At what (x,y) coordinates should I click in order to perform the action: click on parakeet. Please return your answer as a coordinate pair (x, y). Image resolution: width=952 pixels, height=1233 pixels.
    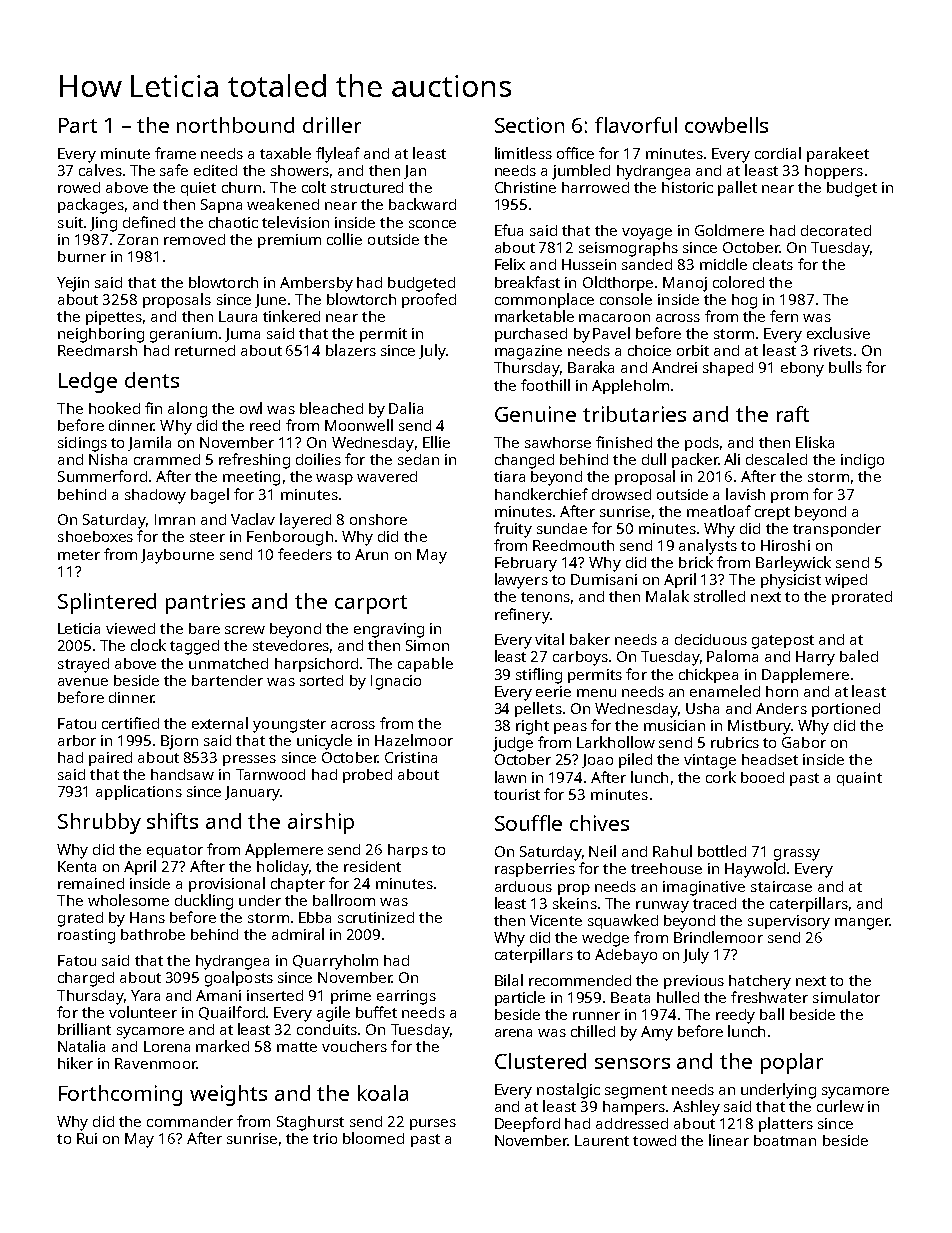
    Looking at the image, I should click on (838, 154).
